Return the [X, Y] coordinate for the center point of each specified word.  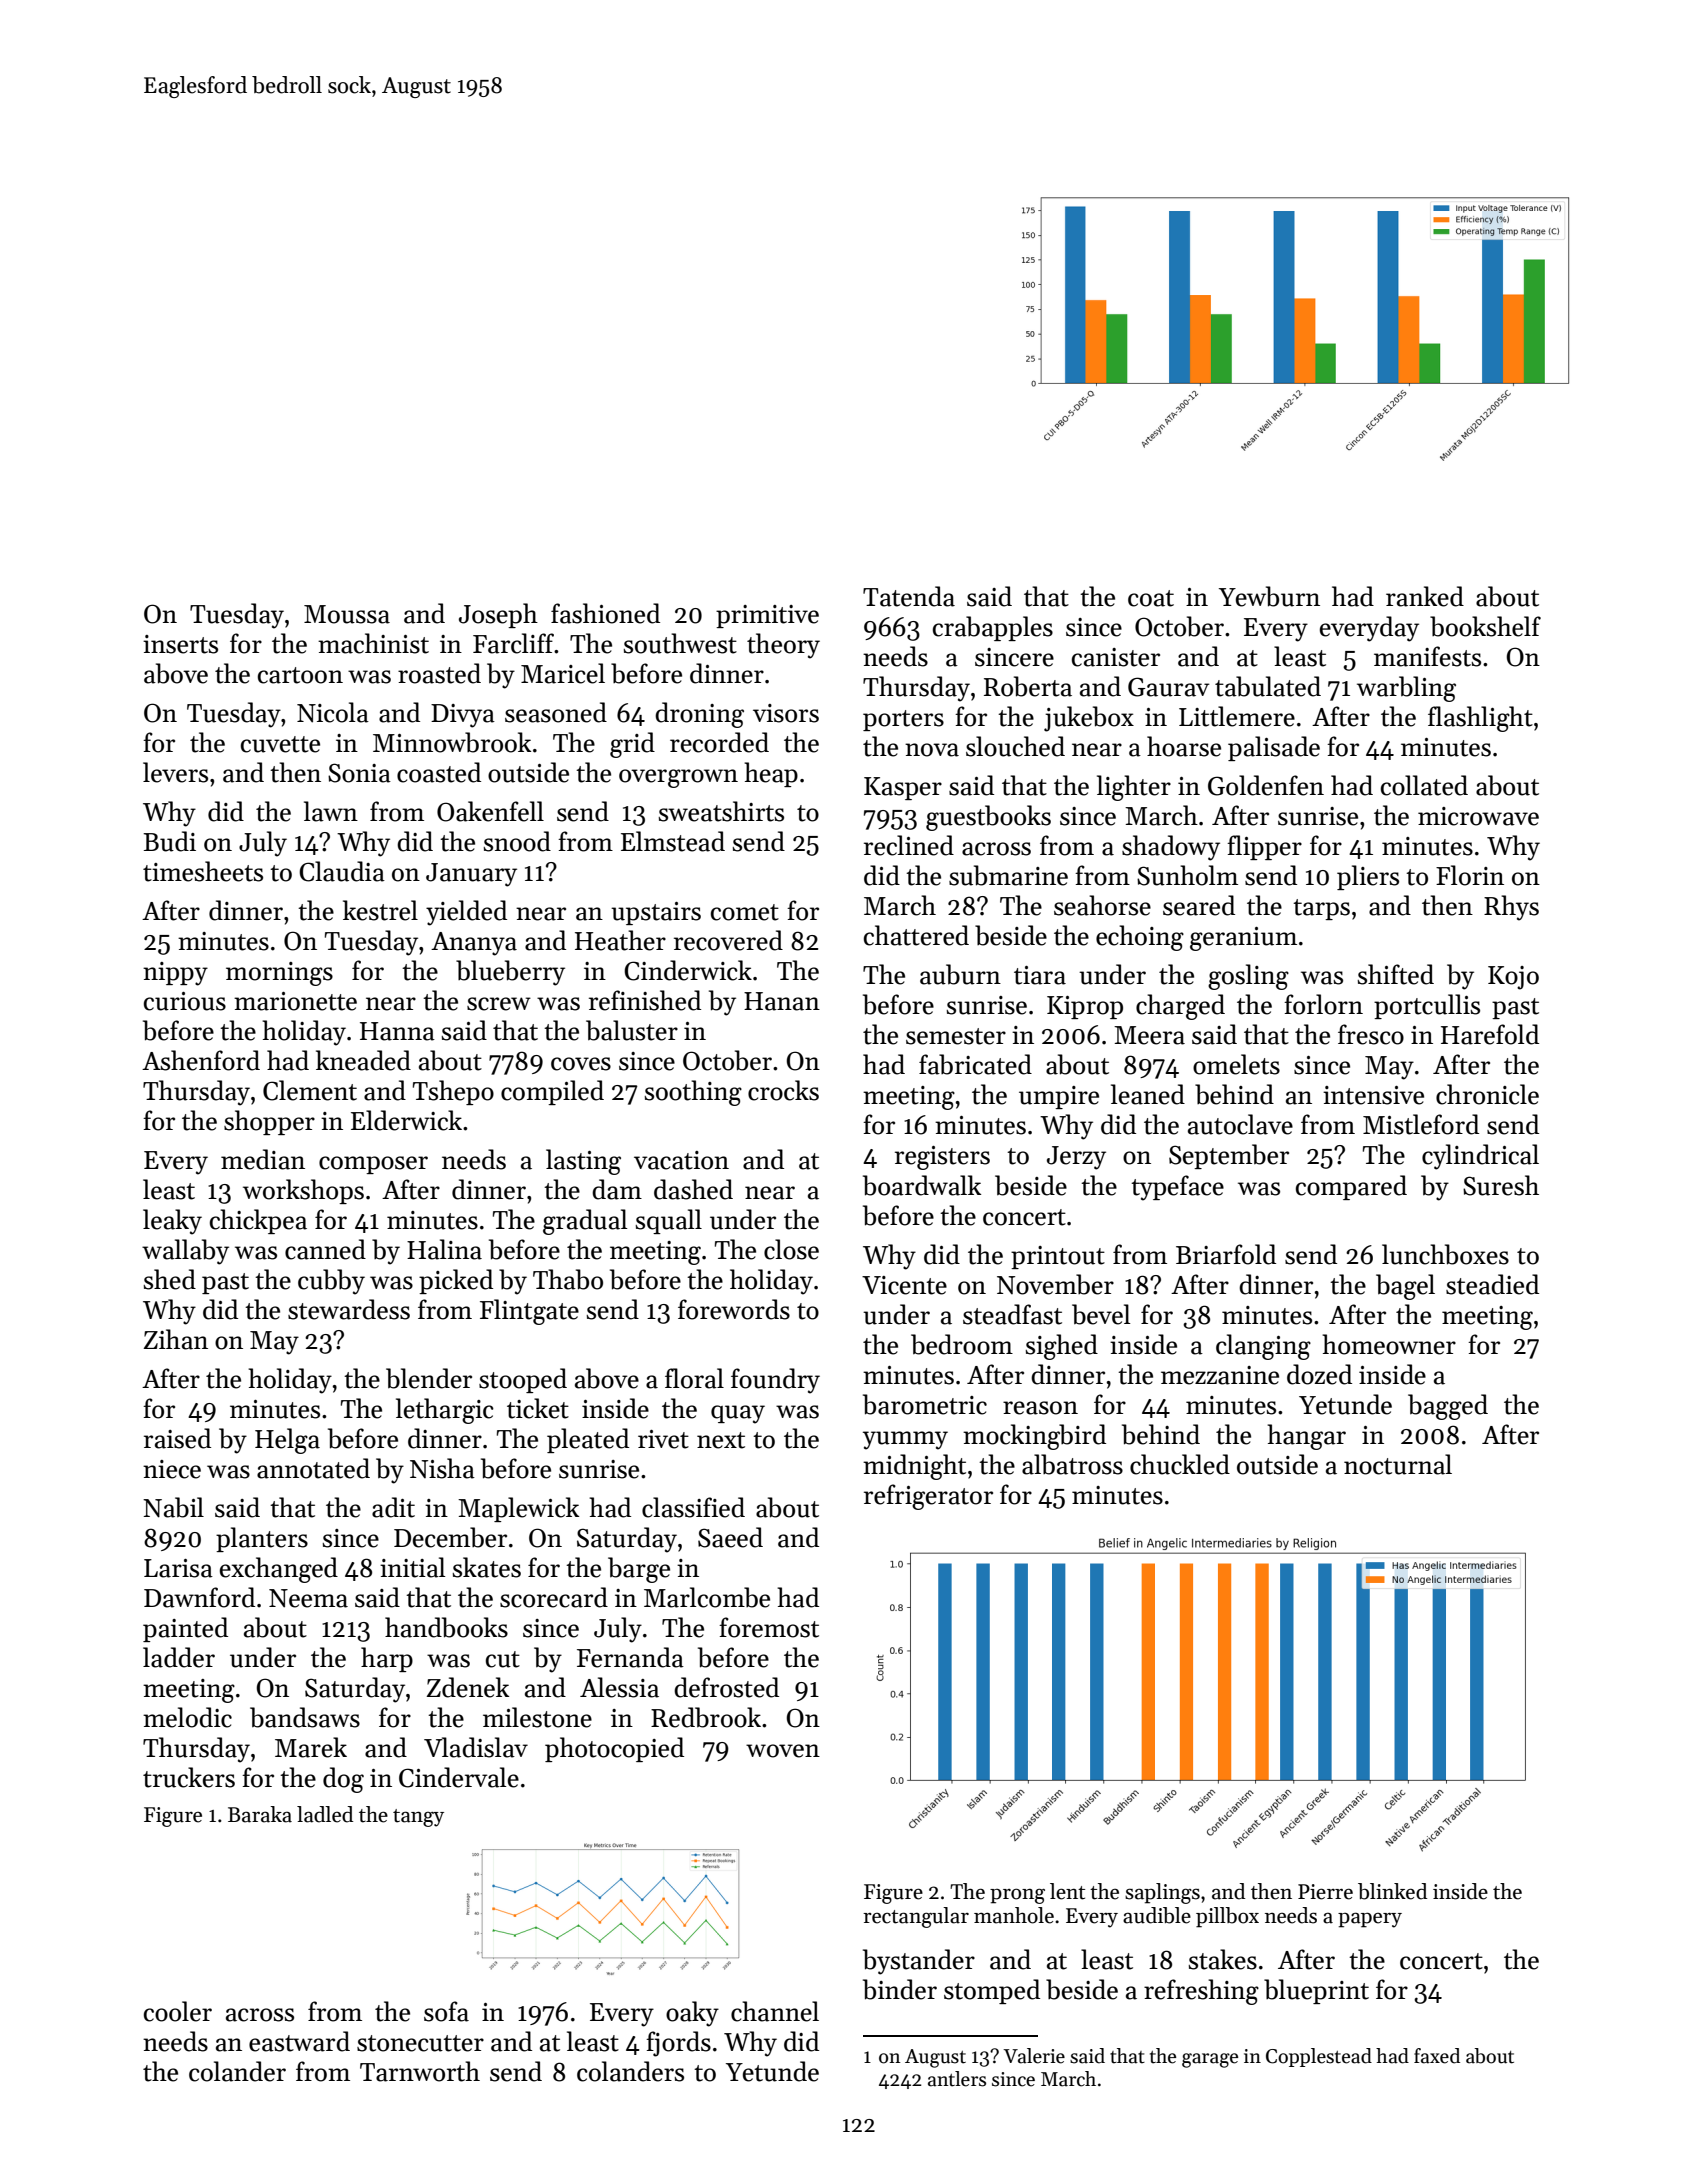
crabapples [993, 628]
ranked [1425, 596]
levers [175, 772]
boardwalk [922, 1185]
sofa [446, 2011]
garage [1210, 2060]
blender [429, 1378]
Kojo [1513, 978]
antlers [957, 2079]
